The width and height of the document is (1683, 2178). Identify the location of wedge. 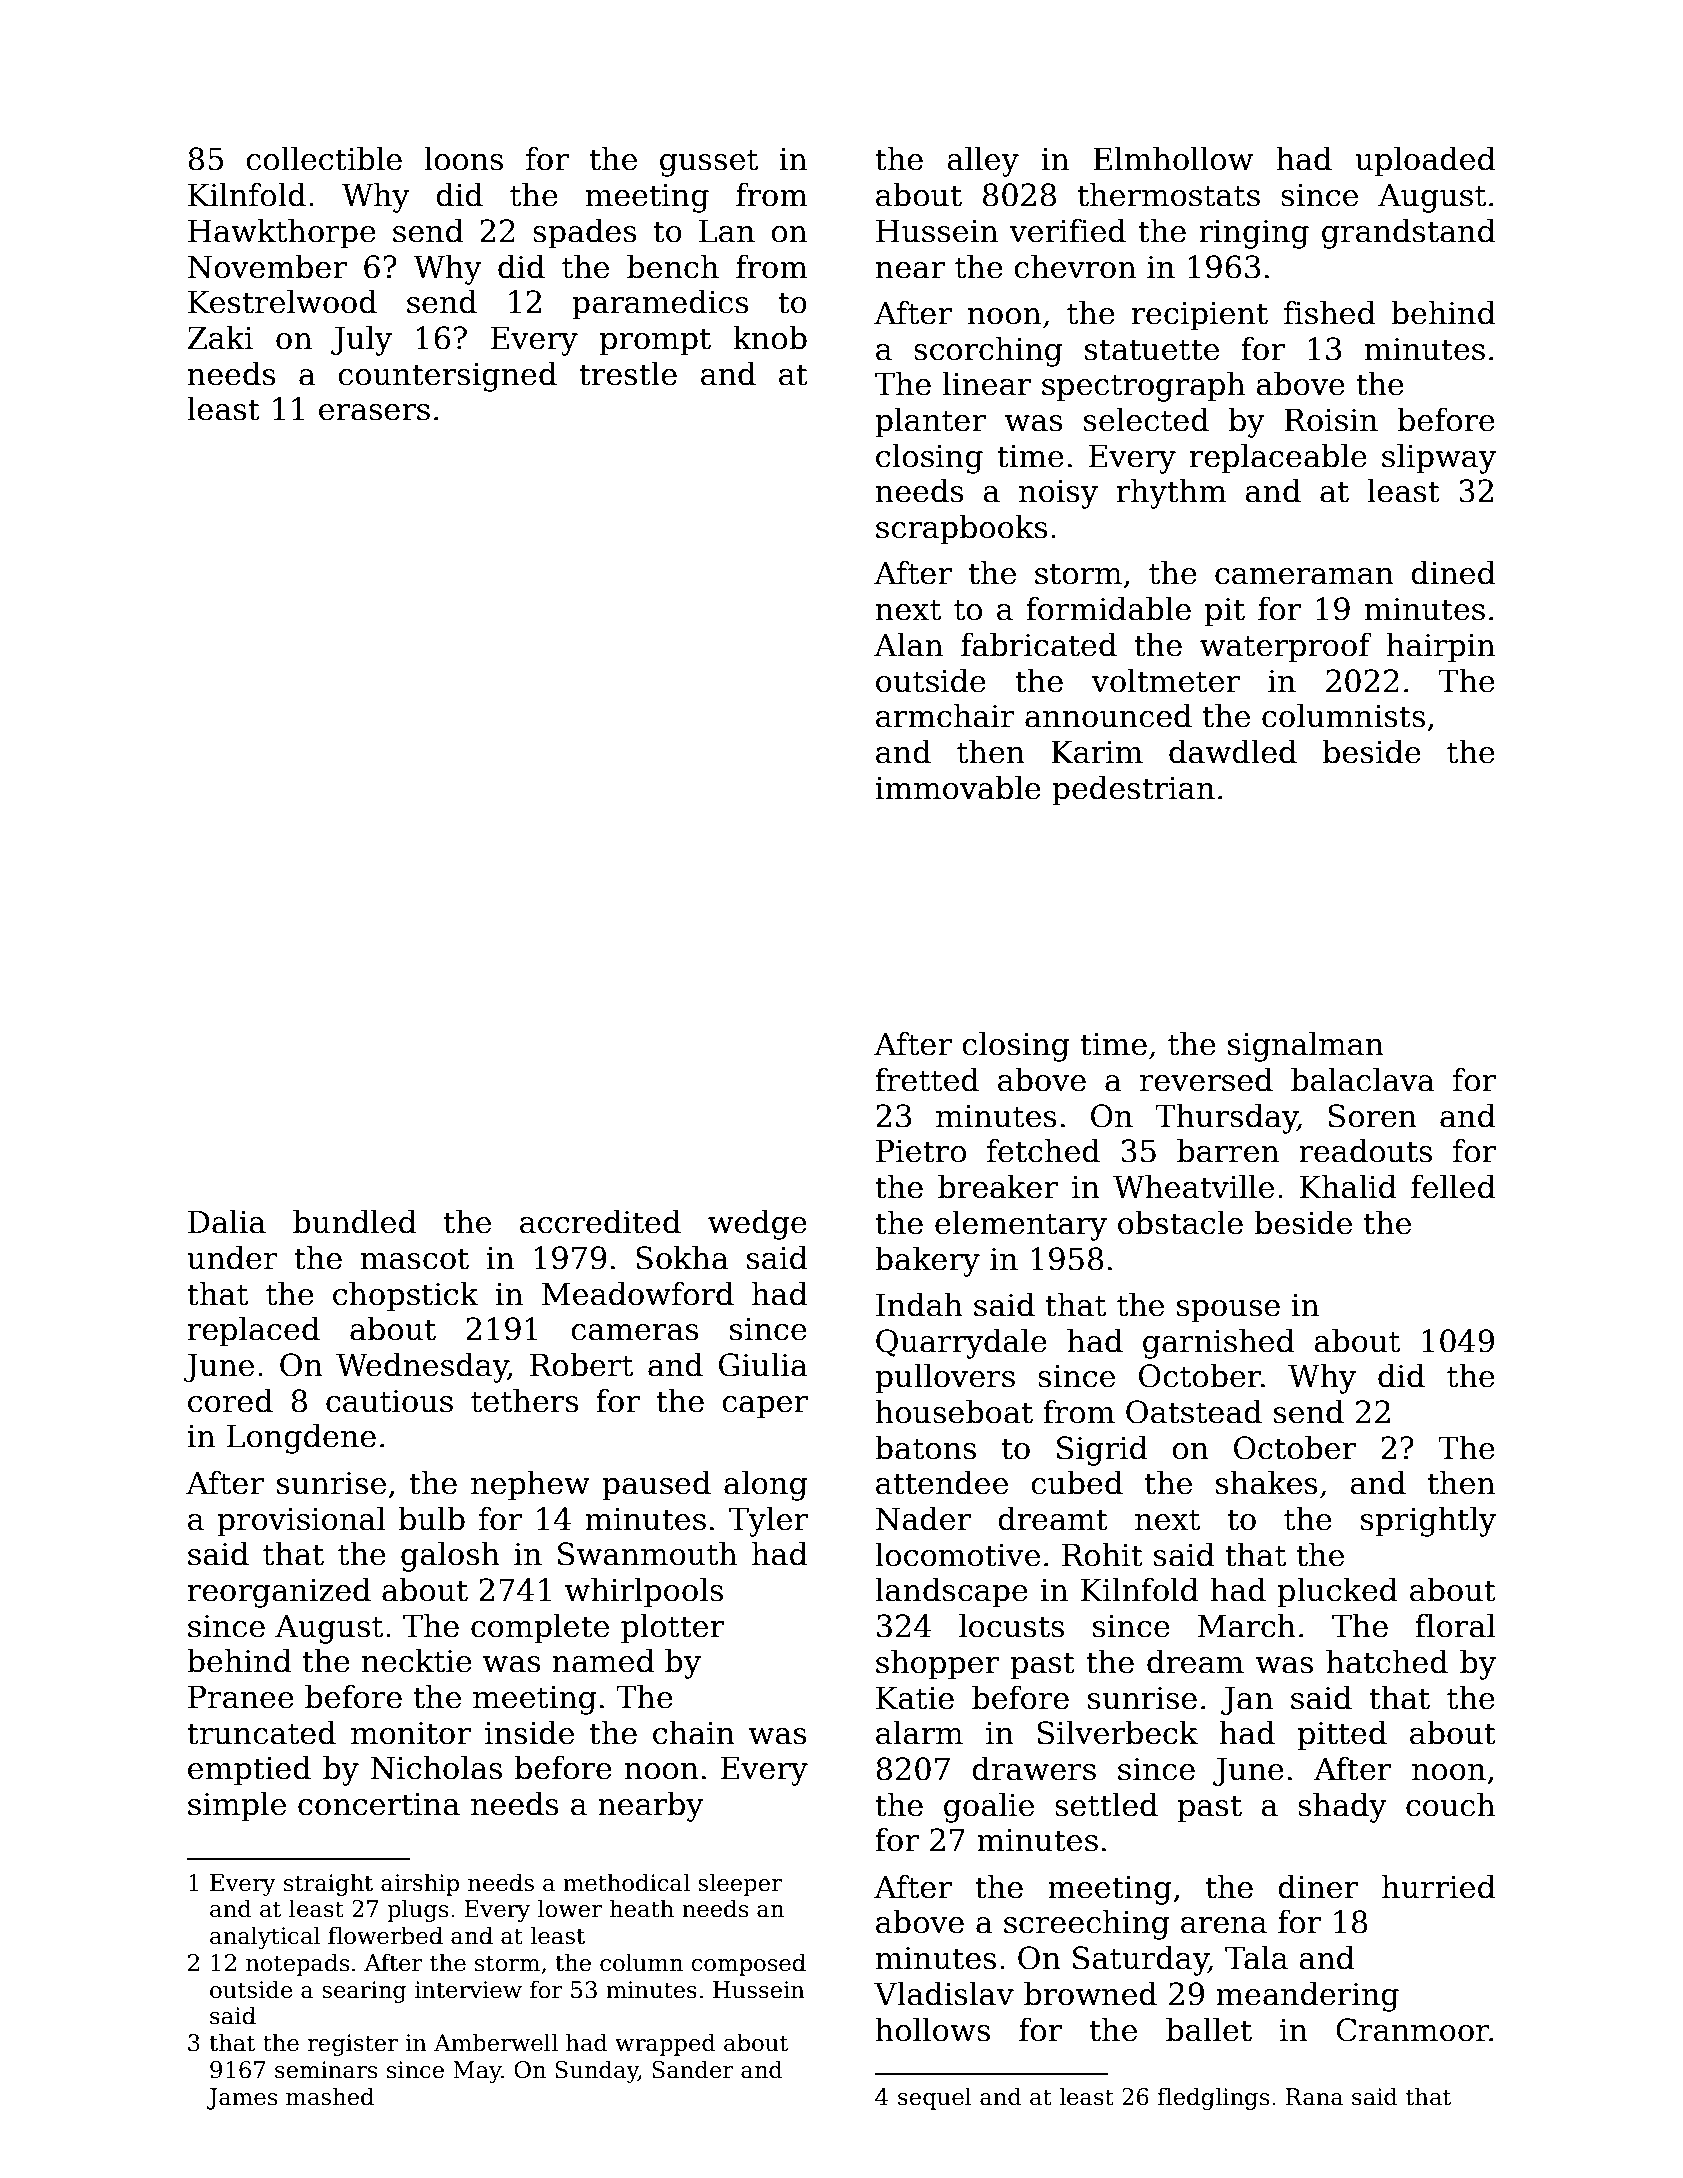
(757, 1225).
